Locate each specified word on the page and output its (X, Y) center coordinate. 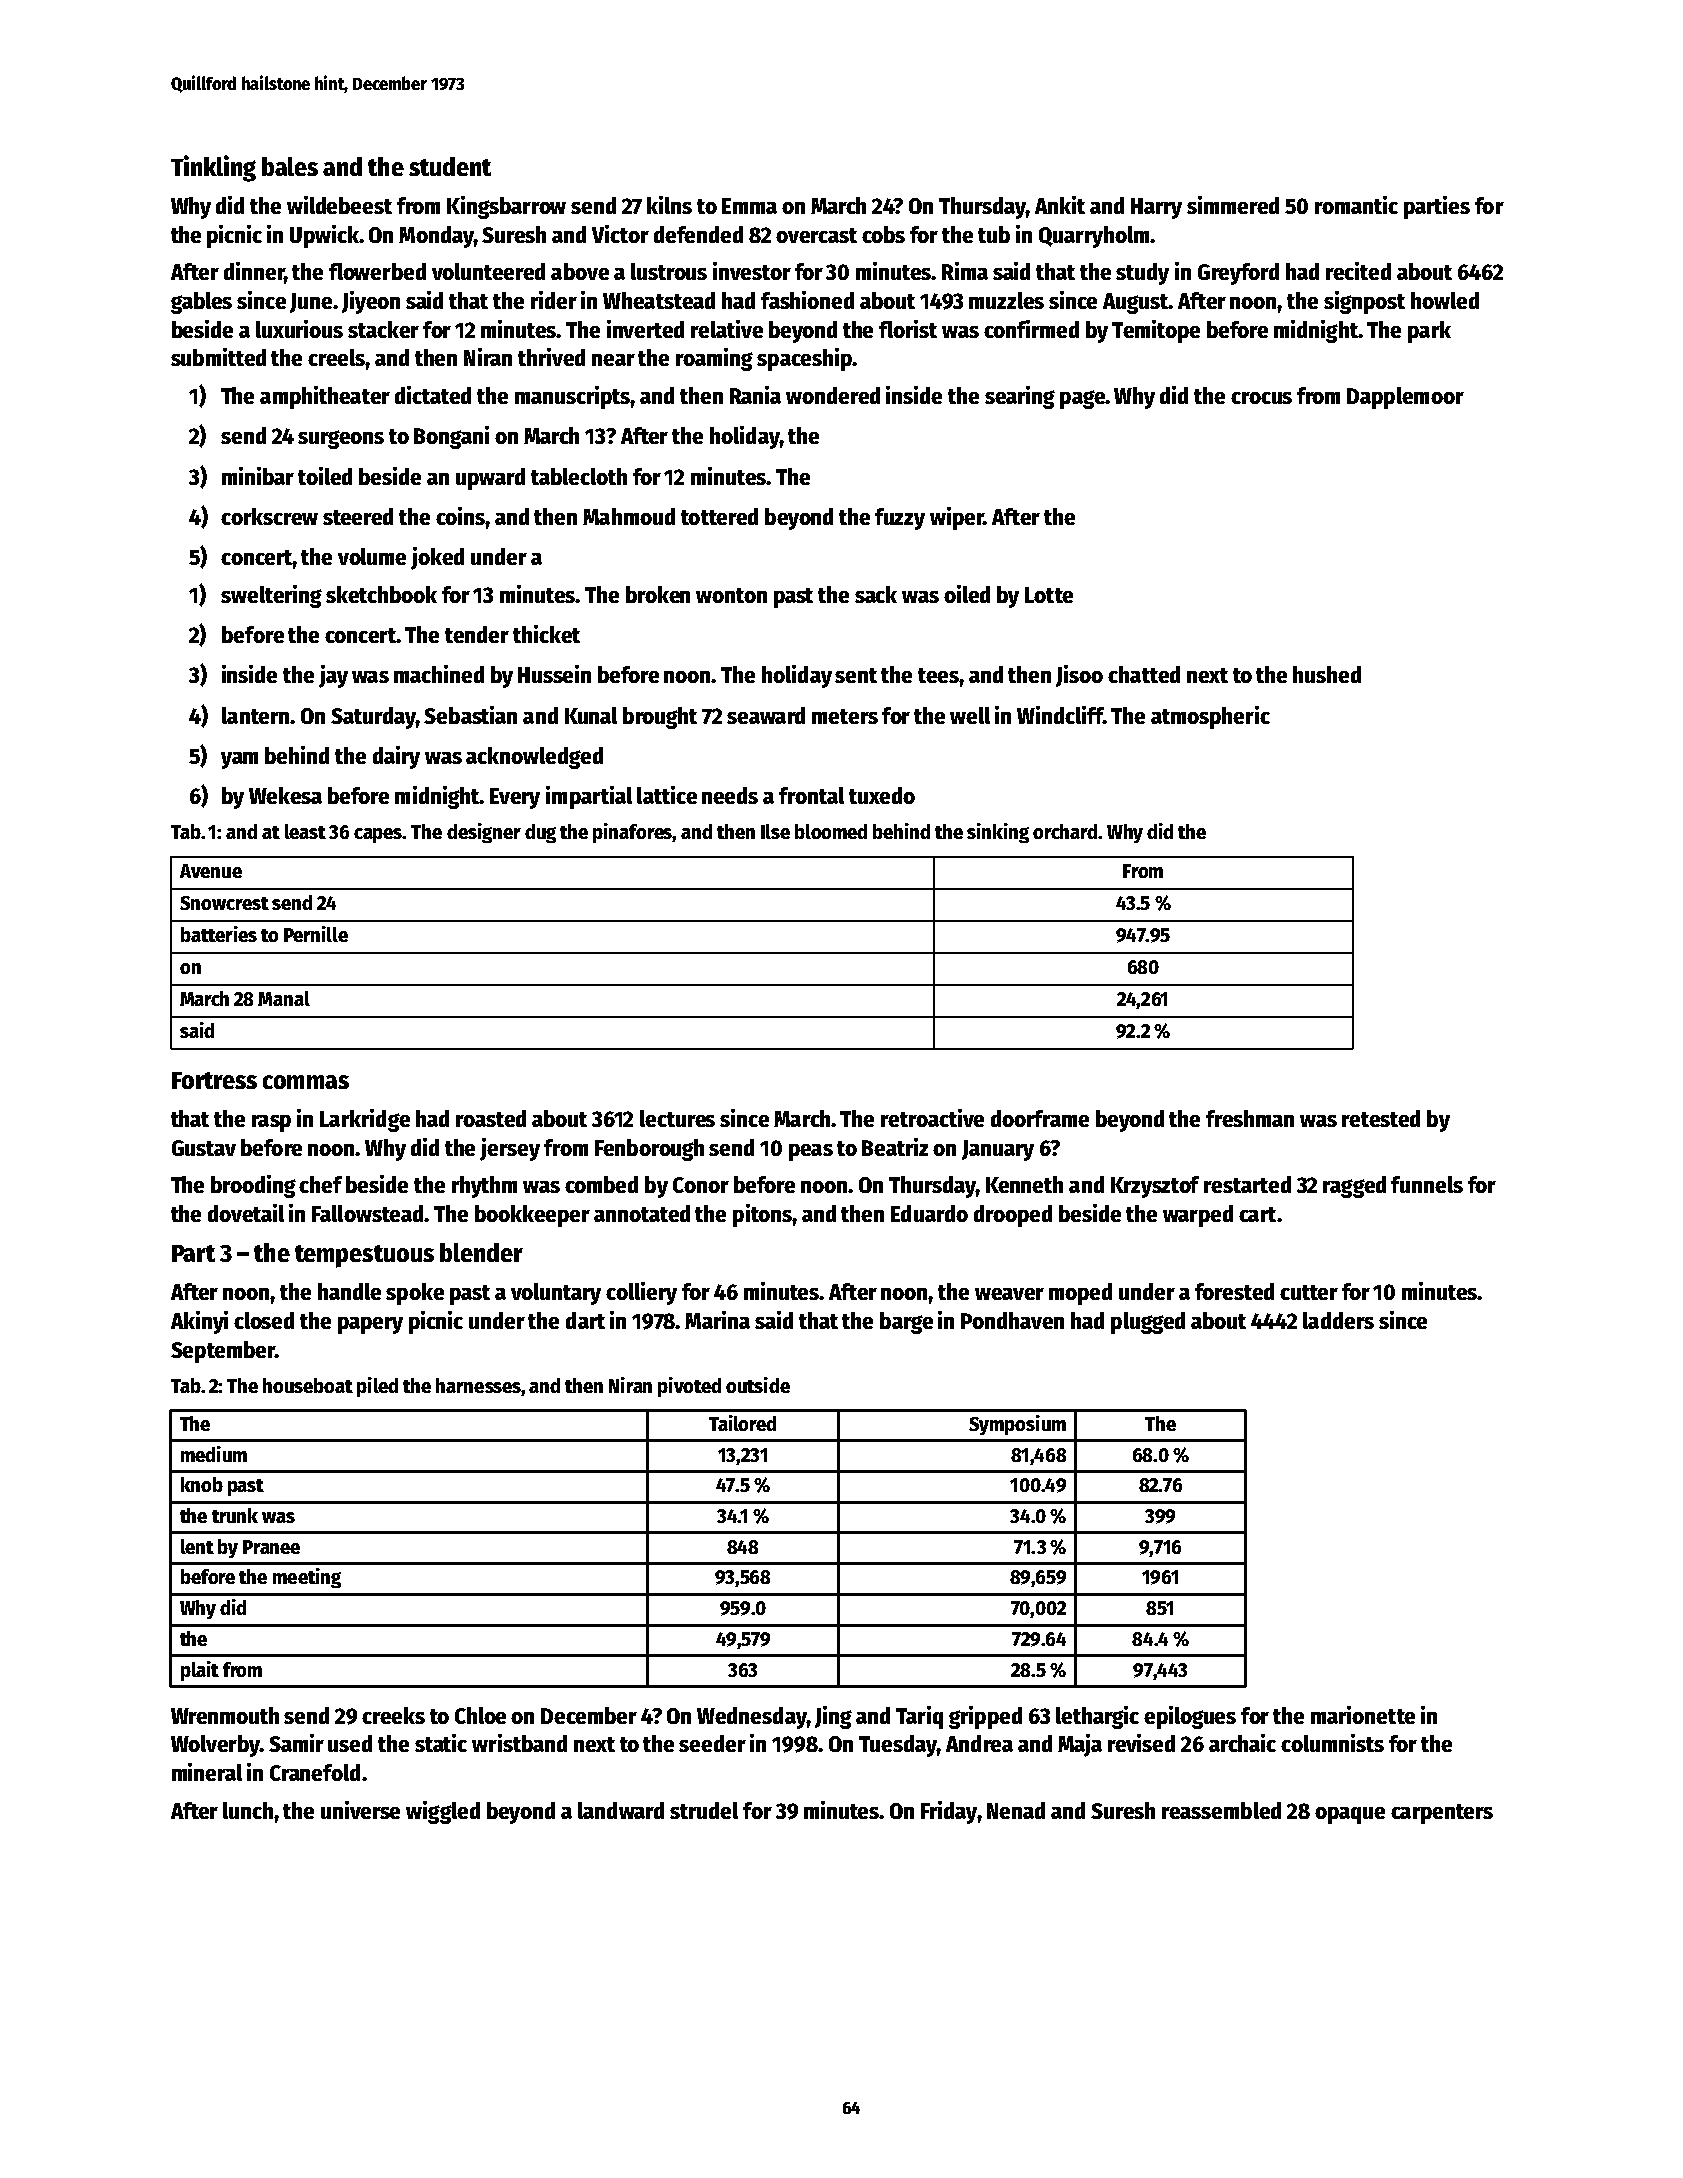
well (970, 715)
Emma (749, 206)
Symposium (1017, 1425)
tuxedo (882, 795)
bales (290, 166)
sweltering (271, 596)
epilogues (1190, 1717)
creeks (393, 1715)
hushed (1327, 674)
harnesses (479, 1387)
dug (540, 833)
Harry (1156, 208)
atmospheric (1210, 717)
